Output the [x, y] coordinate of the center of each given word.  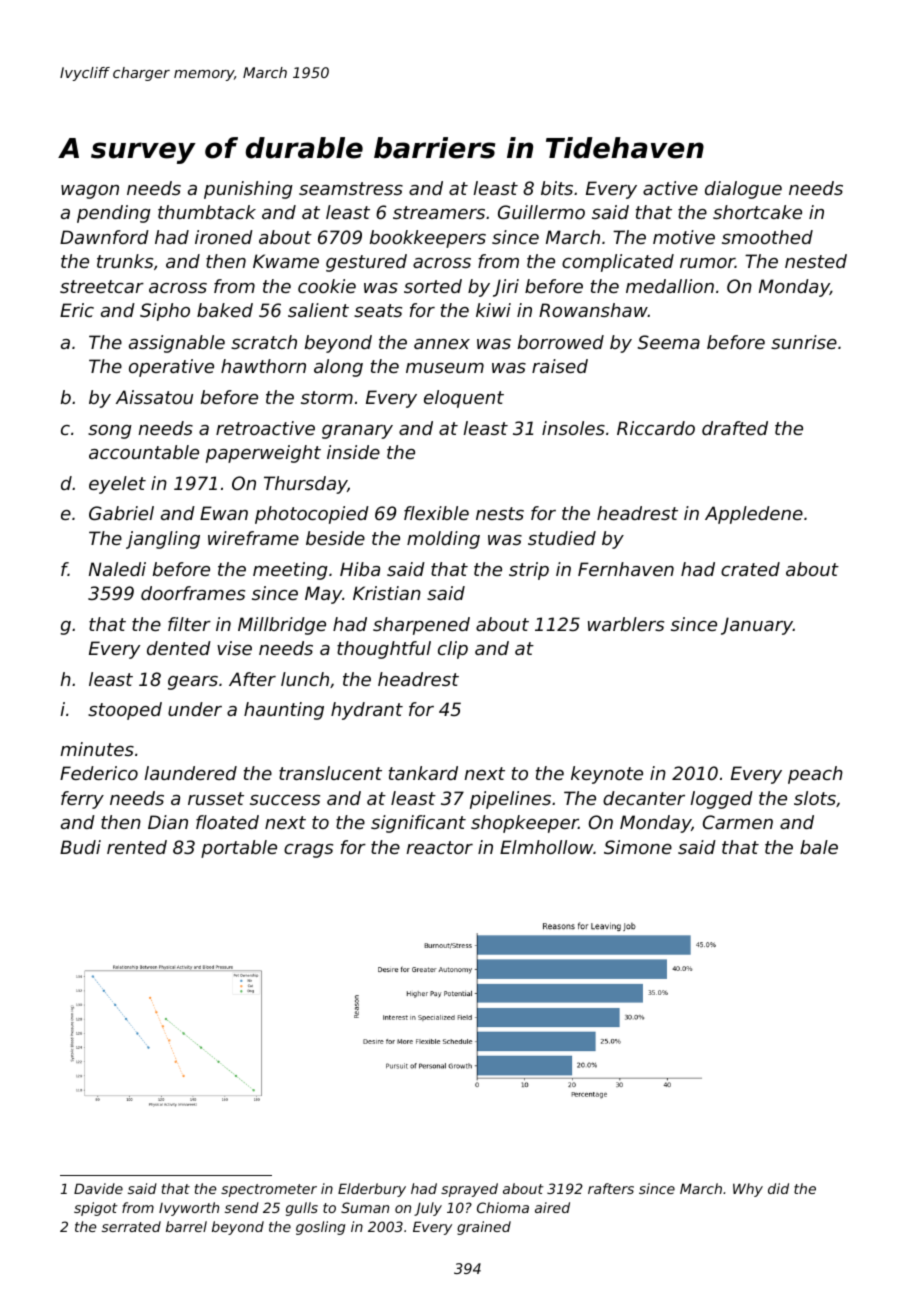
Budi [80, 847]
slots [815, 798]
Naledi [117, 569]
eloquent [464, 399]
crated [750, 569]
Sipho [165, 312]
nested [816, 261]
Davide [98, 1188]
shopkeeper [524, 824]
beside [335, 538]
